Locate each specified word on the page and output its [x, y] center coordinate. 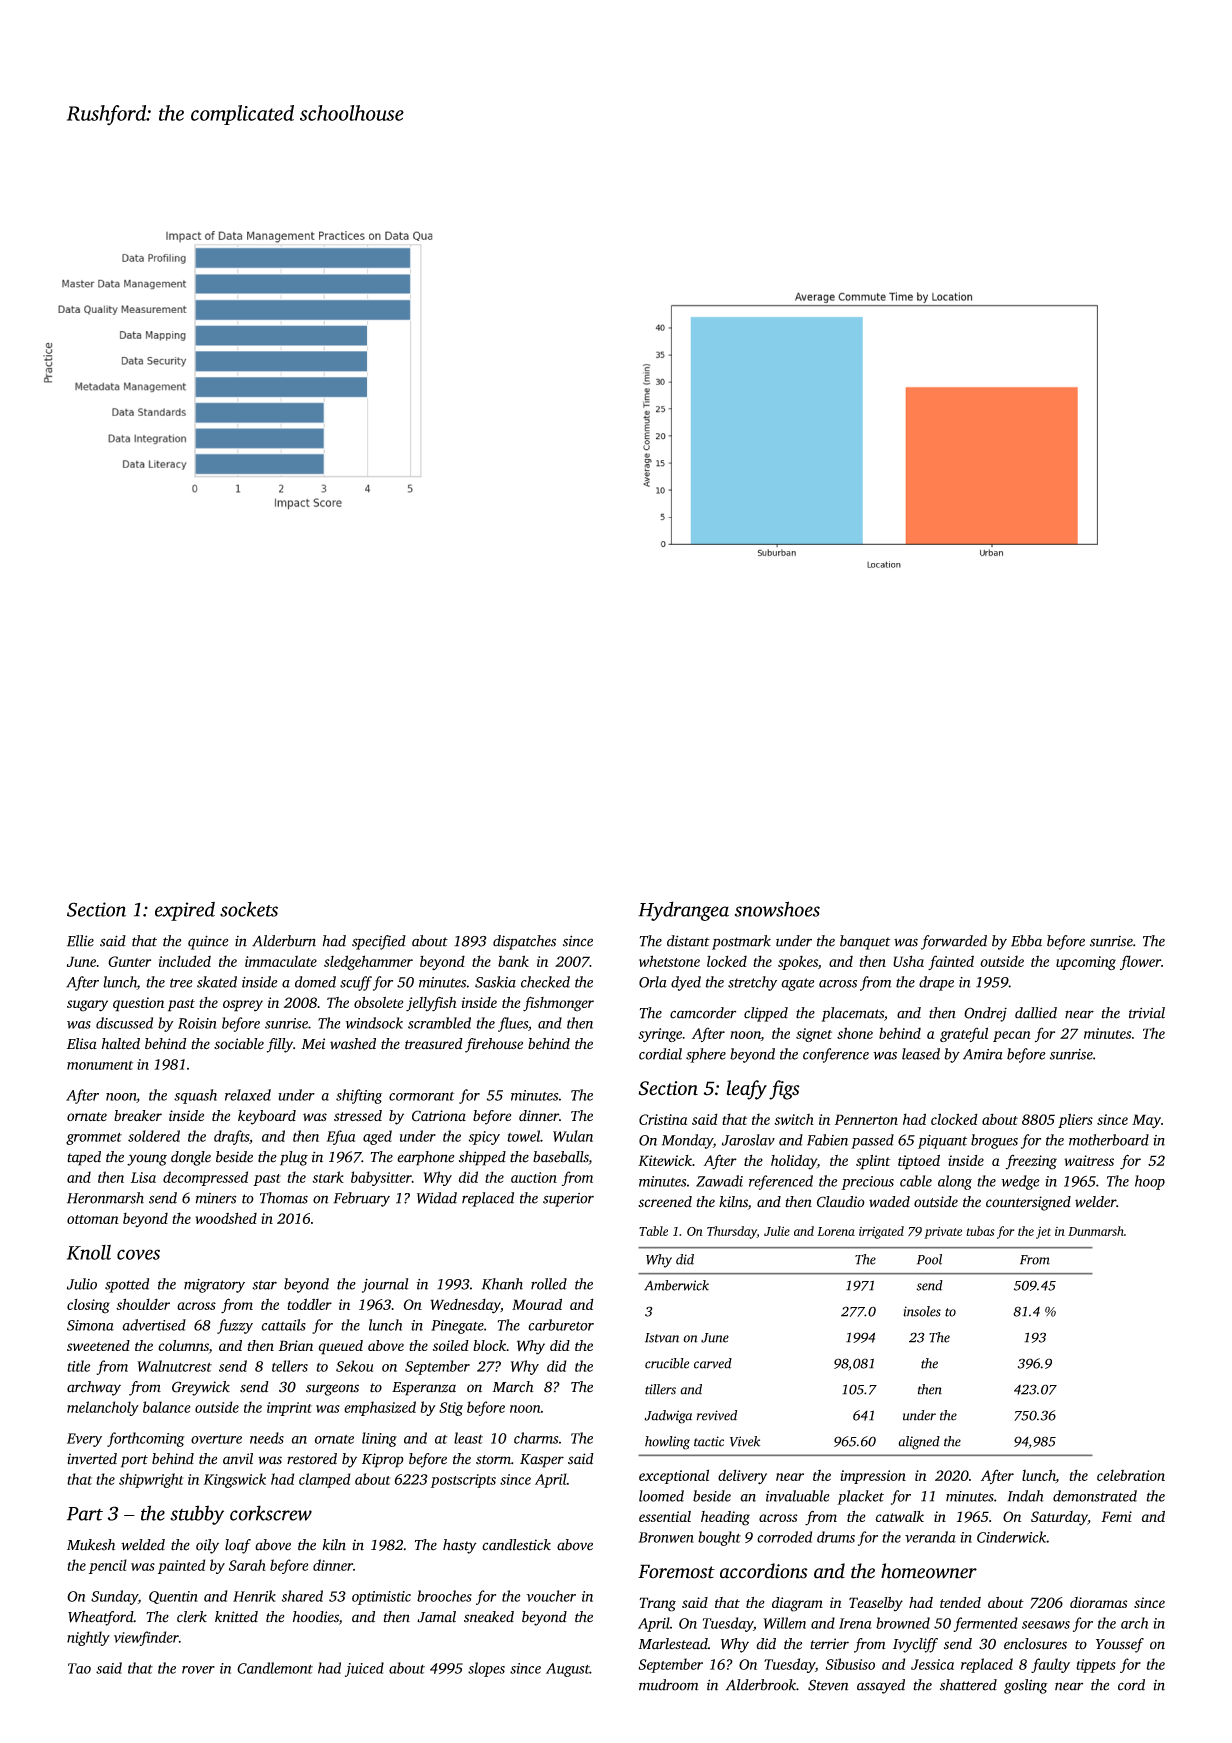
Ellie [80, 941]
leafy [746, 1090]
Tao [79, 1668]
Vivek [745, 1441]
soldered [154, 1136]
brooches [444, 1596]
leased [921, 1054]
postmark [741, 942]
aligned [919, 1443]
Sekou [354, 1366]
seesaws [1046, 1625]
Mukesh [91, 1545]
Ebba [1026, 941]
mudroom [669, 1685]
